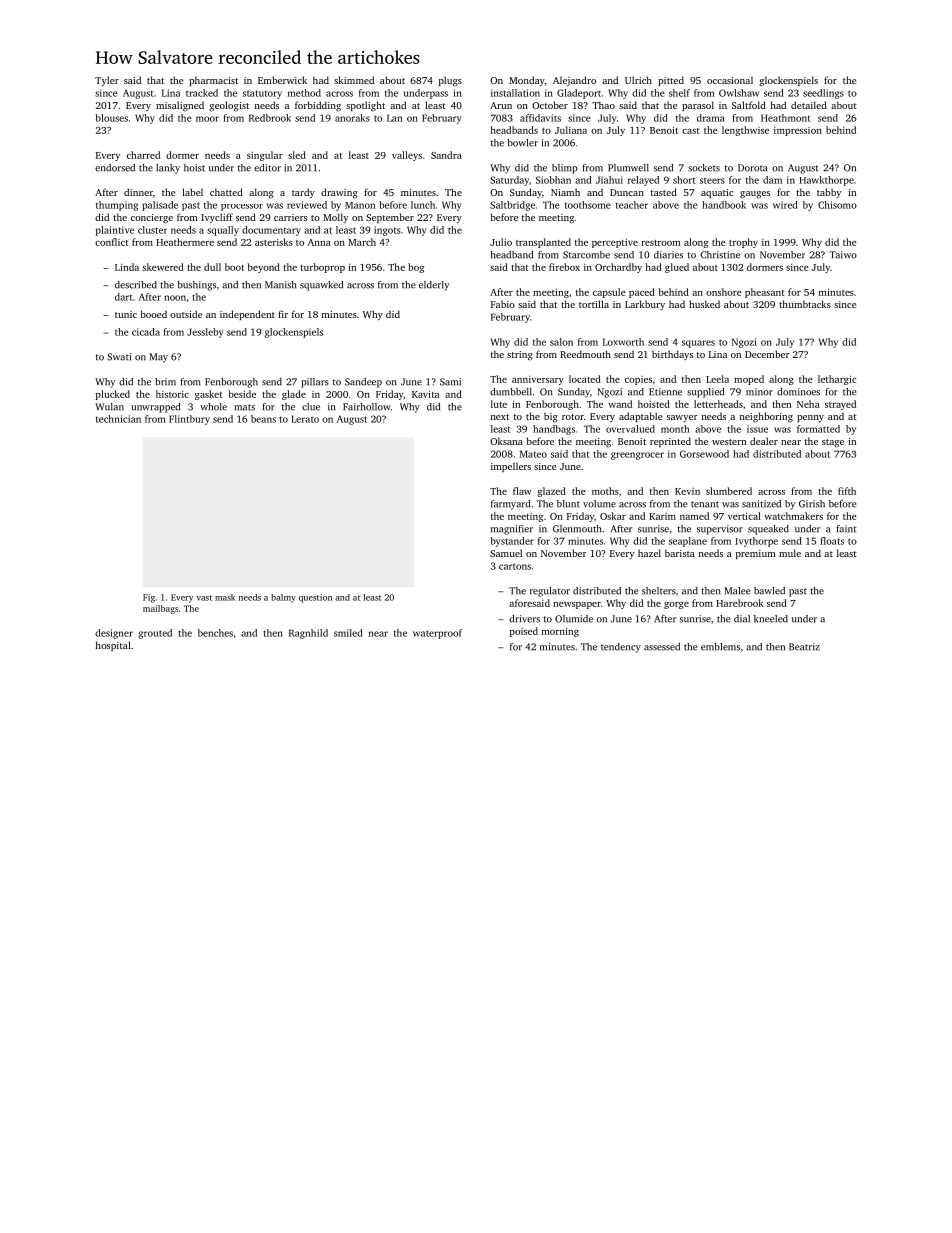  What do you see at coordinates (113, 395) in the page?
I see `plucked` at bounding box center [113, 395].
